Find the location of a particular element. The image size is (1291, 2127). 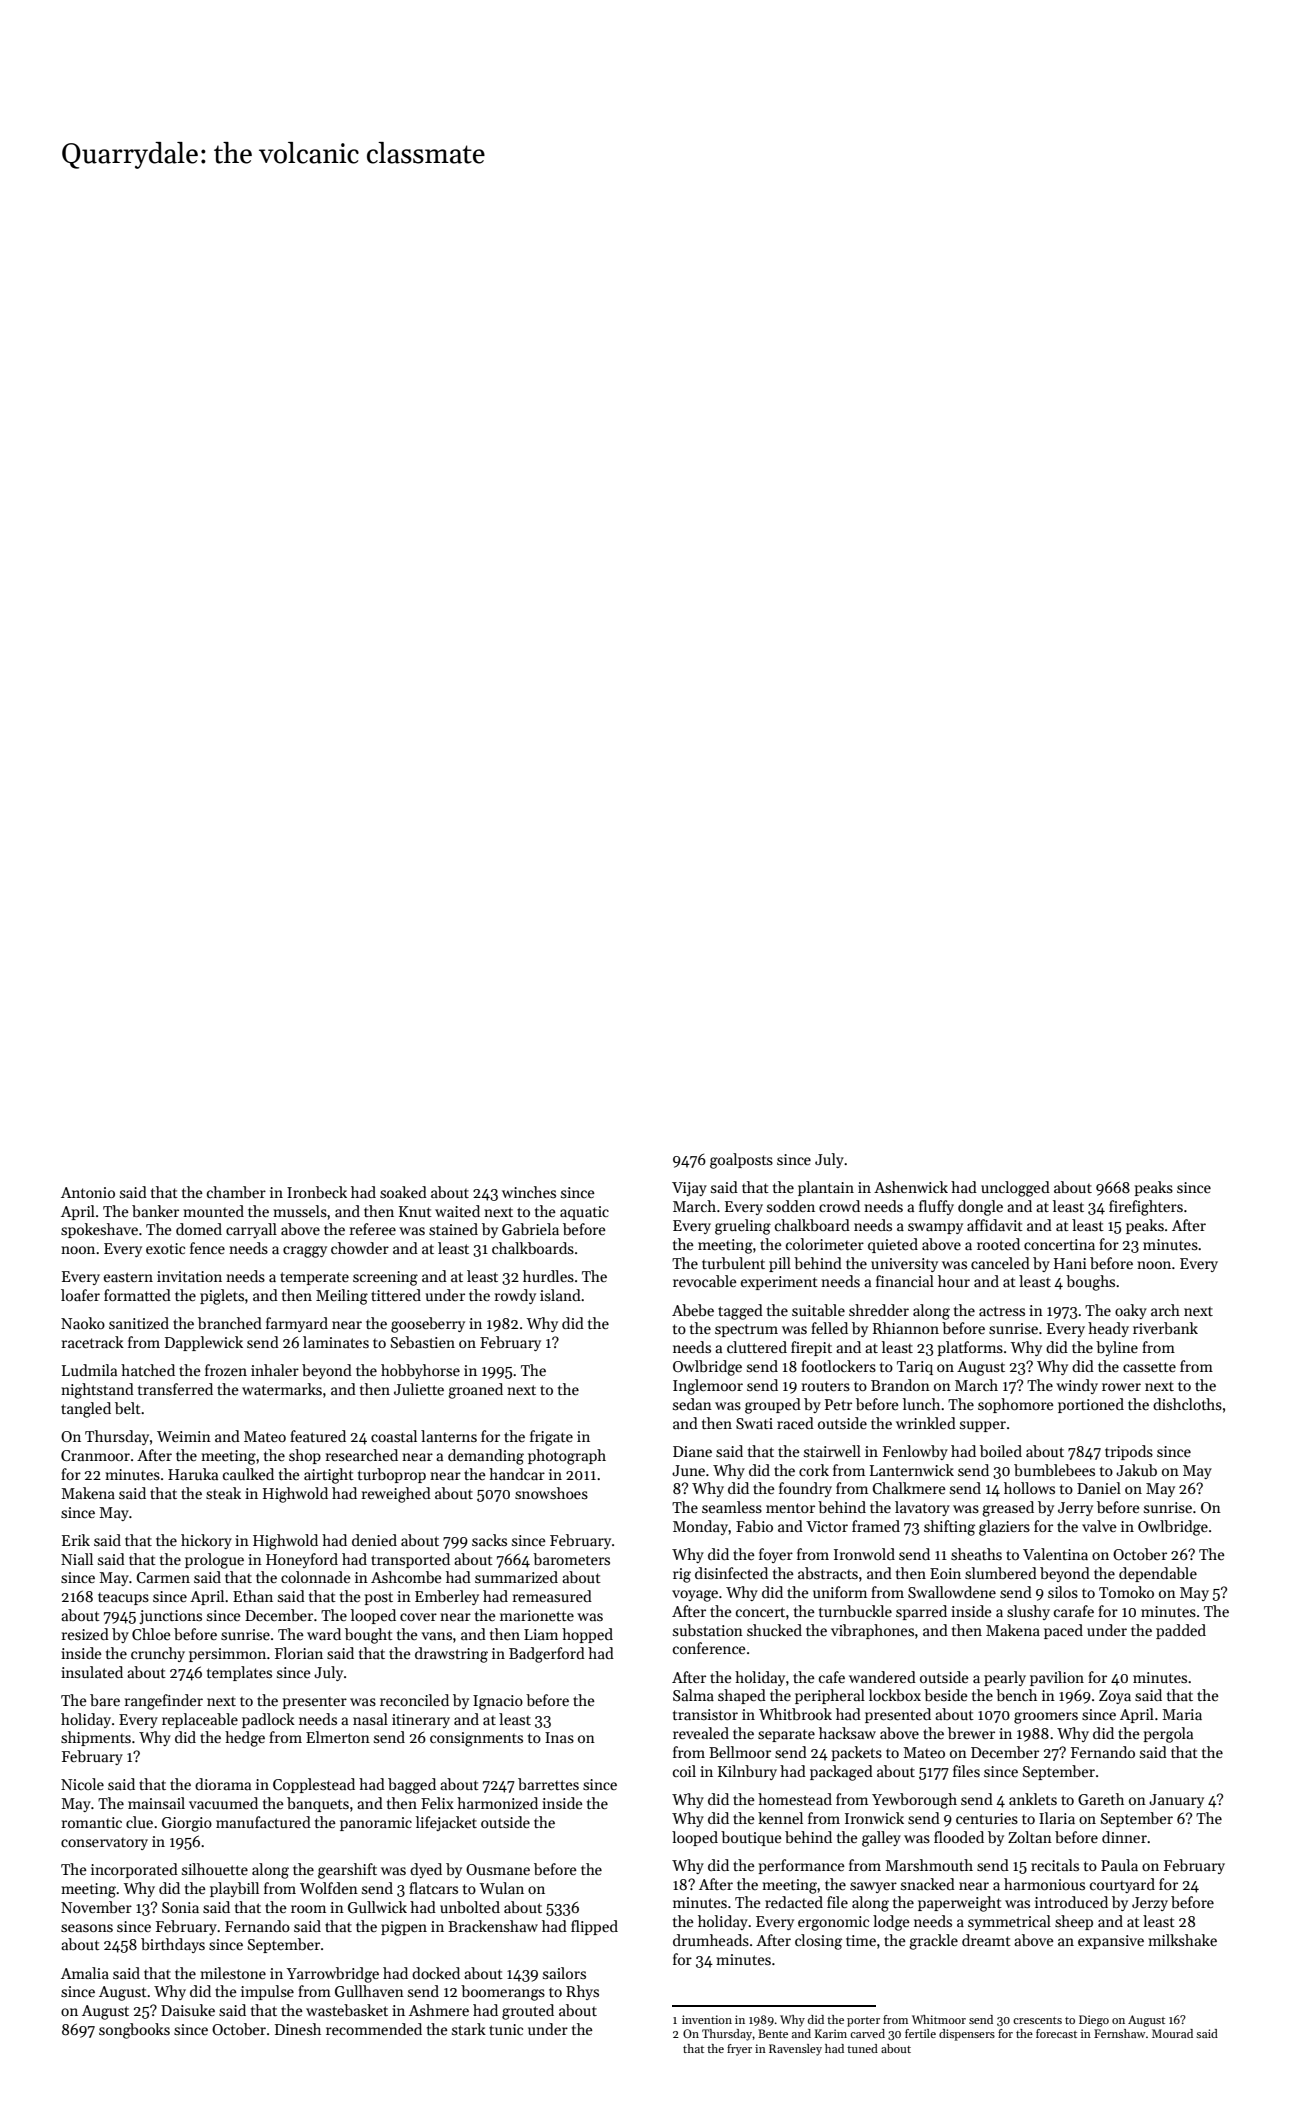

grouped is located at coordinates (773, 1406).
